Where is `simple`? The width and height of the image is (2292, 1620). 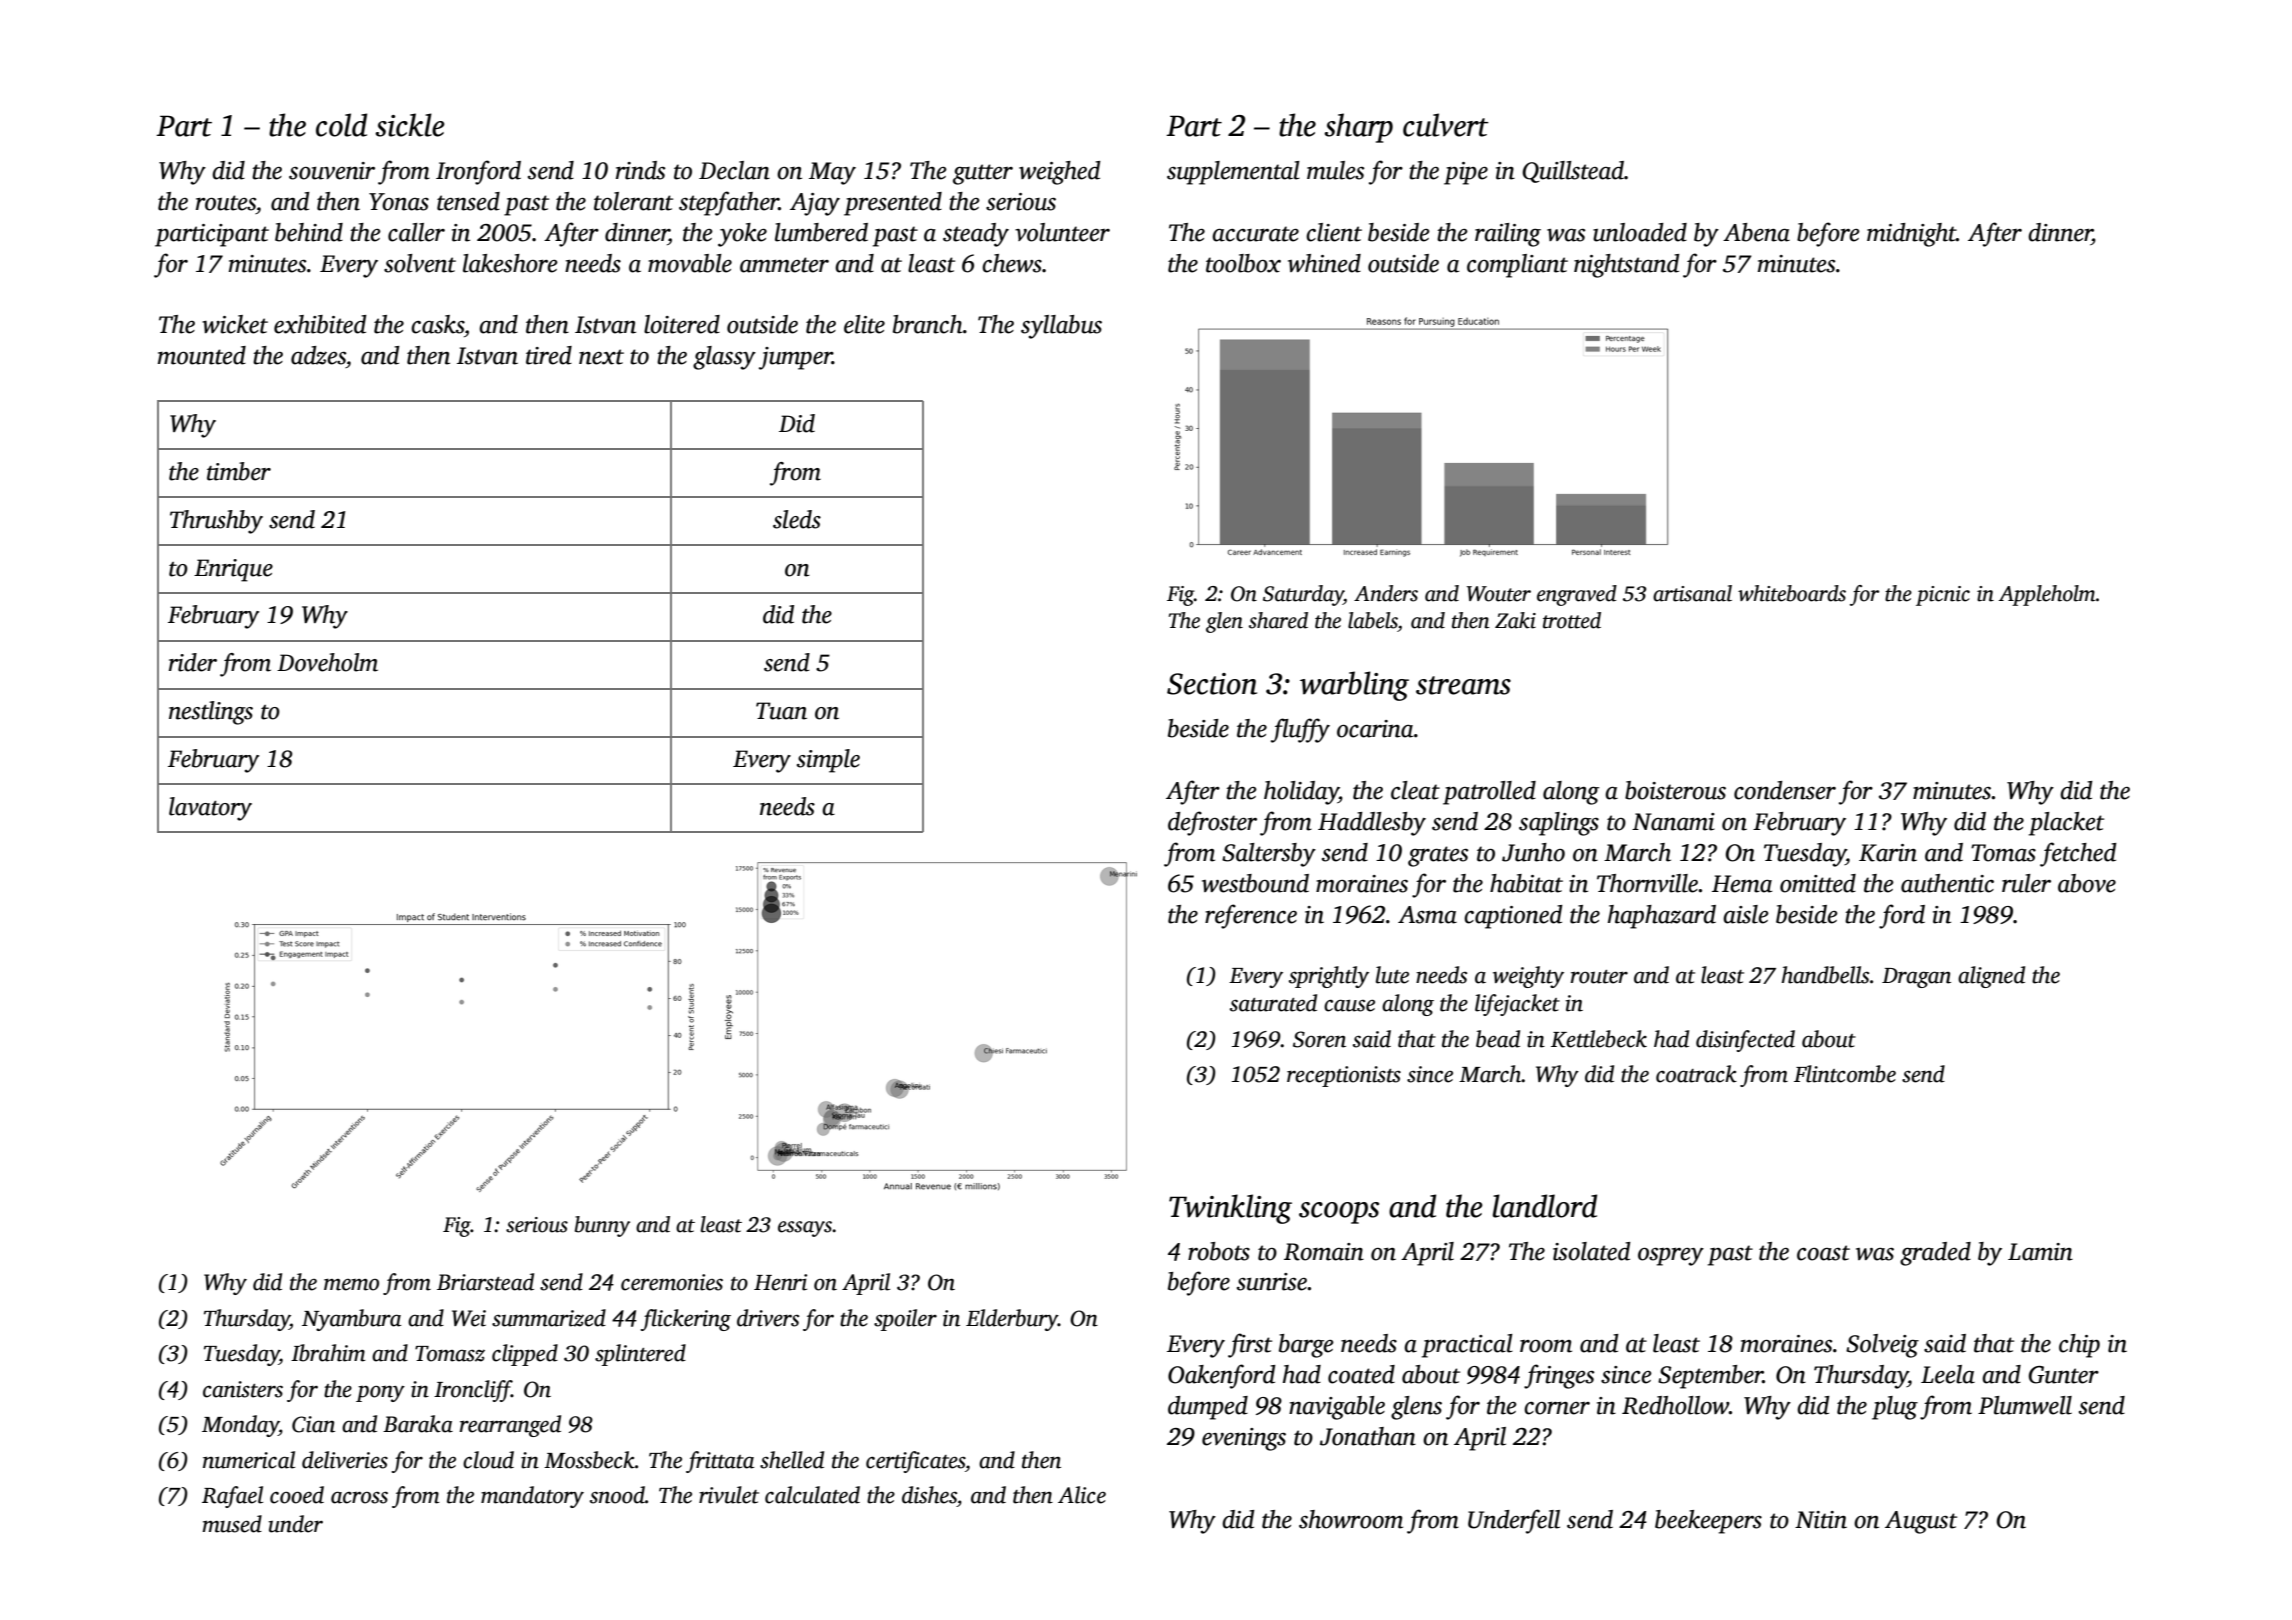 simple is located at coordinates (828, 761).
